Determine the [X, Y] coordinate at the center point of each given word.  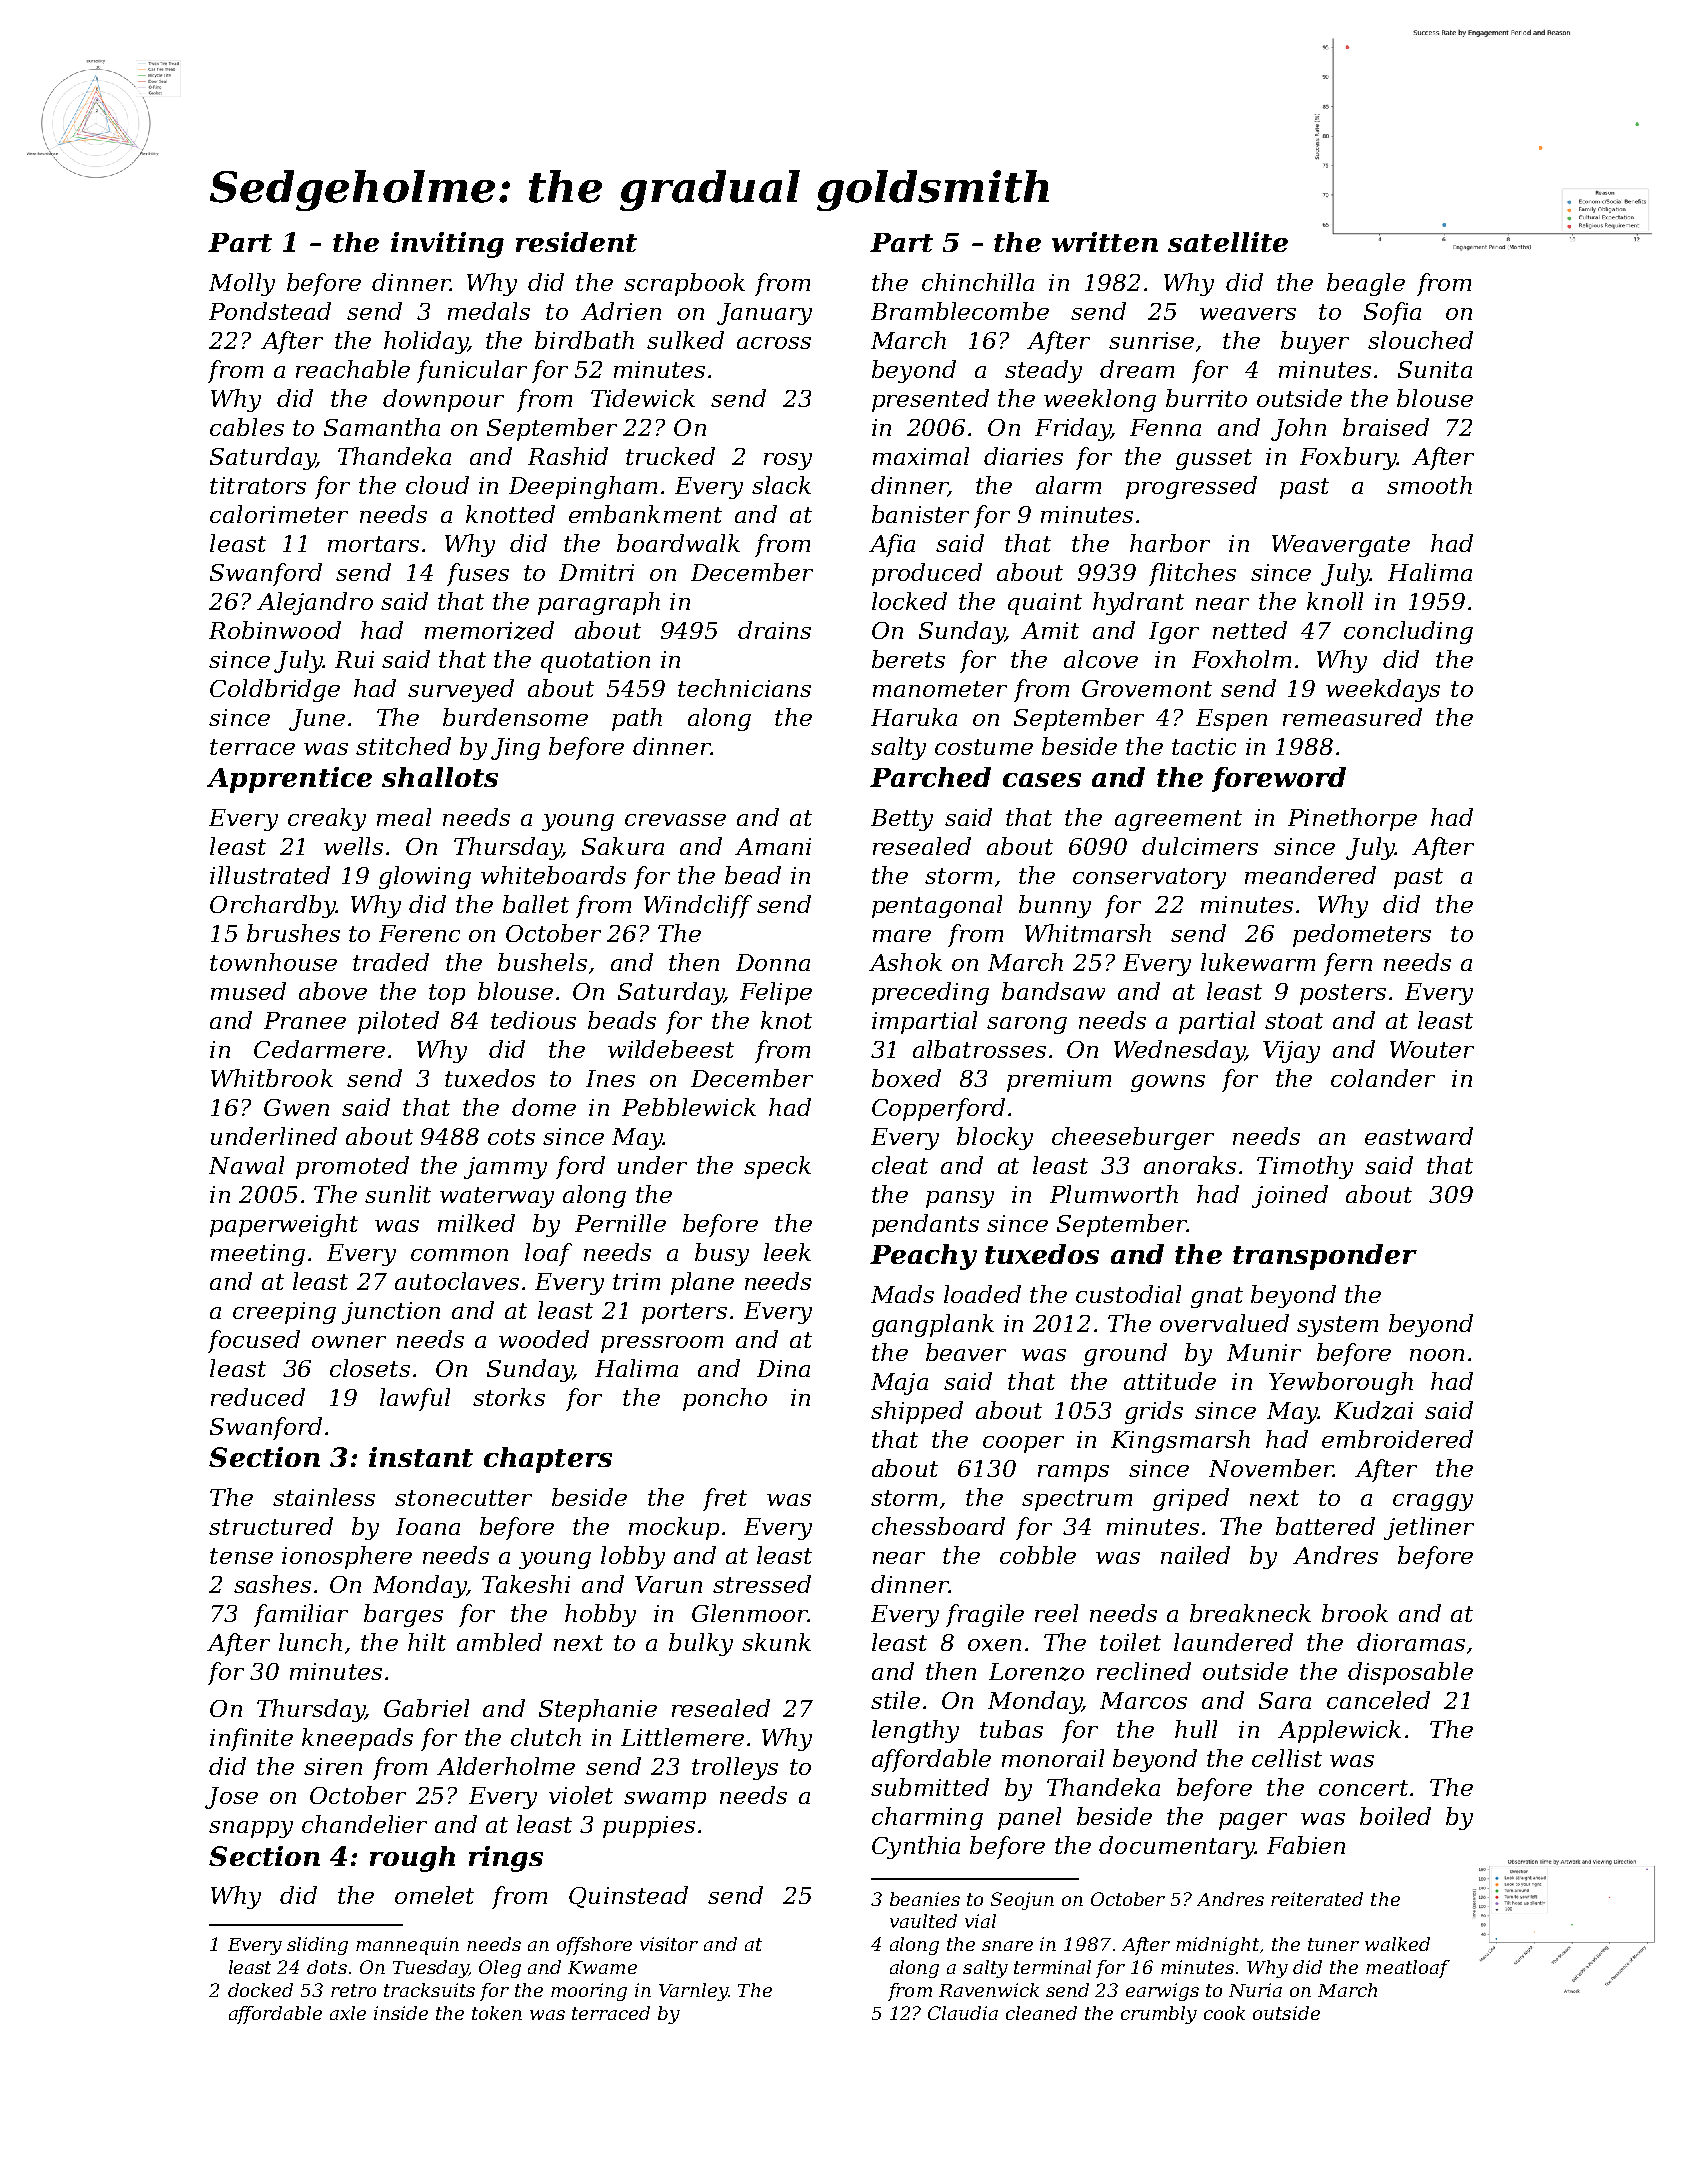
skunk [776, 1642]
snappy [251, 1829]
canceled [1378, 1700]
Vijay [1291, 1052]
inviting [447, 245]
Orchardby [273, 906]
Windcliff [698, 906]
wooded [544, 1339]
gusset [1214, 459]
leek [787, 1252]
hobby [600, 1615]
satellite [1228, 242]
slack [781, 485]
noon [1437, 1355]
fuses [478, 574]
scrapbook [684, 284]
